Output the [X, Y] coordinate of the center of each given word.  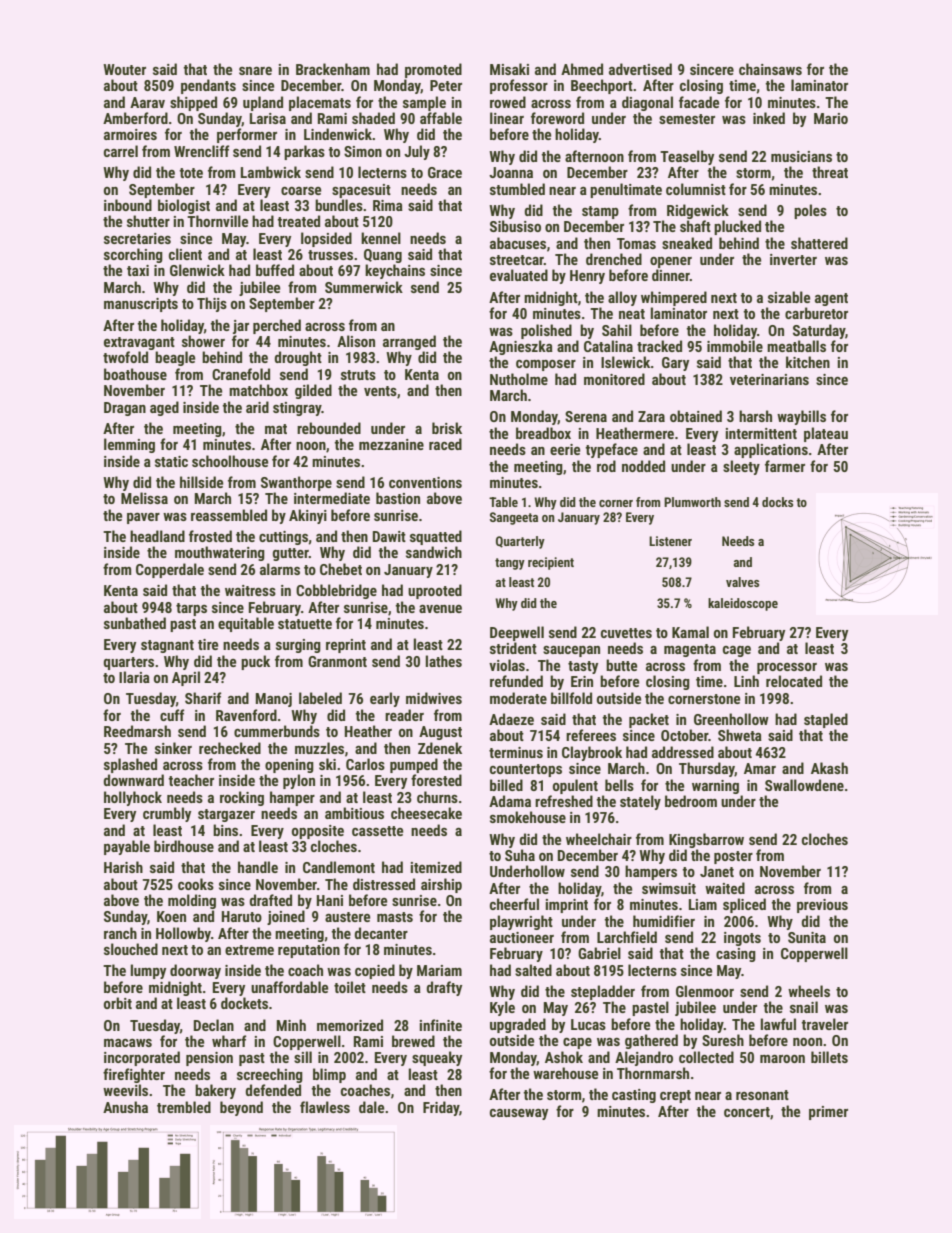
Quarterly [520, 542]
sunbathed [135, 623]
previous [822, 906]
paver [143, 518]
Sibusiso [515, 226]
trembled [184, 1107]
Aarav [147, 102]
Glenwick [197, 270]
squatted [436, 537]
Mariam [439, 970]
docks [777, 502]
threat [830, 172]
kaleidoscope [743, 604]
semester [687, 119]
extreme [249, 950]
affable [441, 118]
